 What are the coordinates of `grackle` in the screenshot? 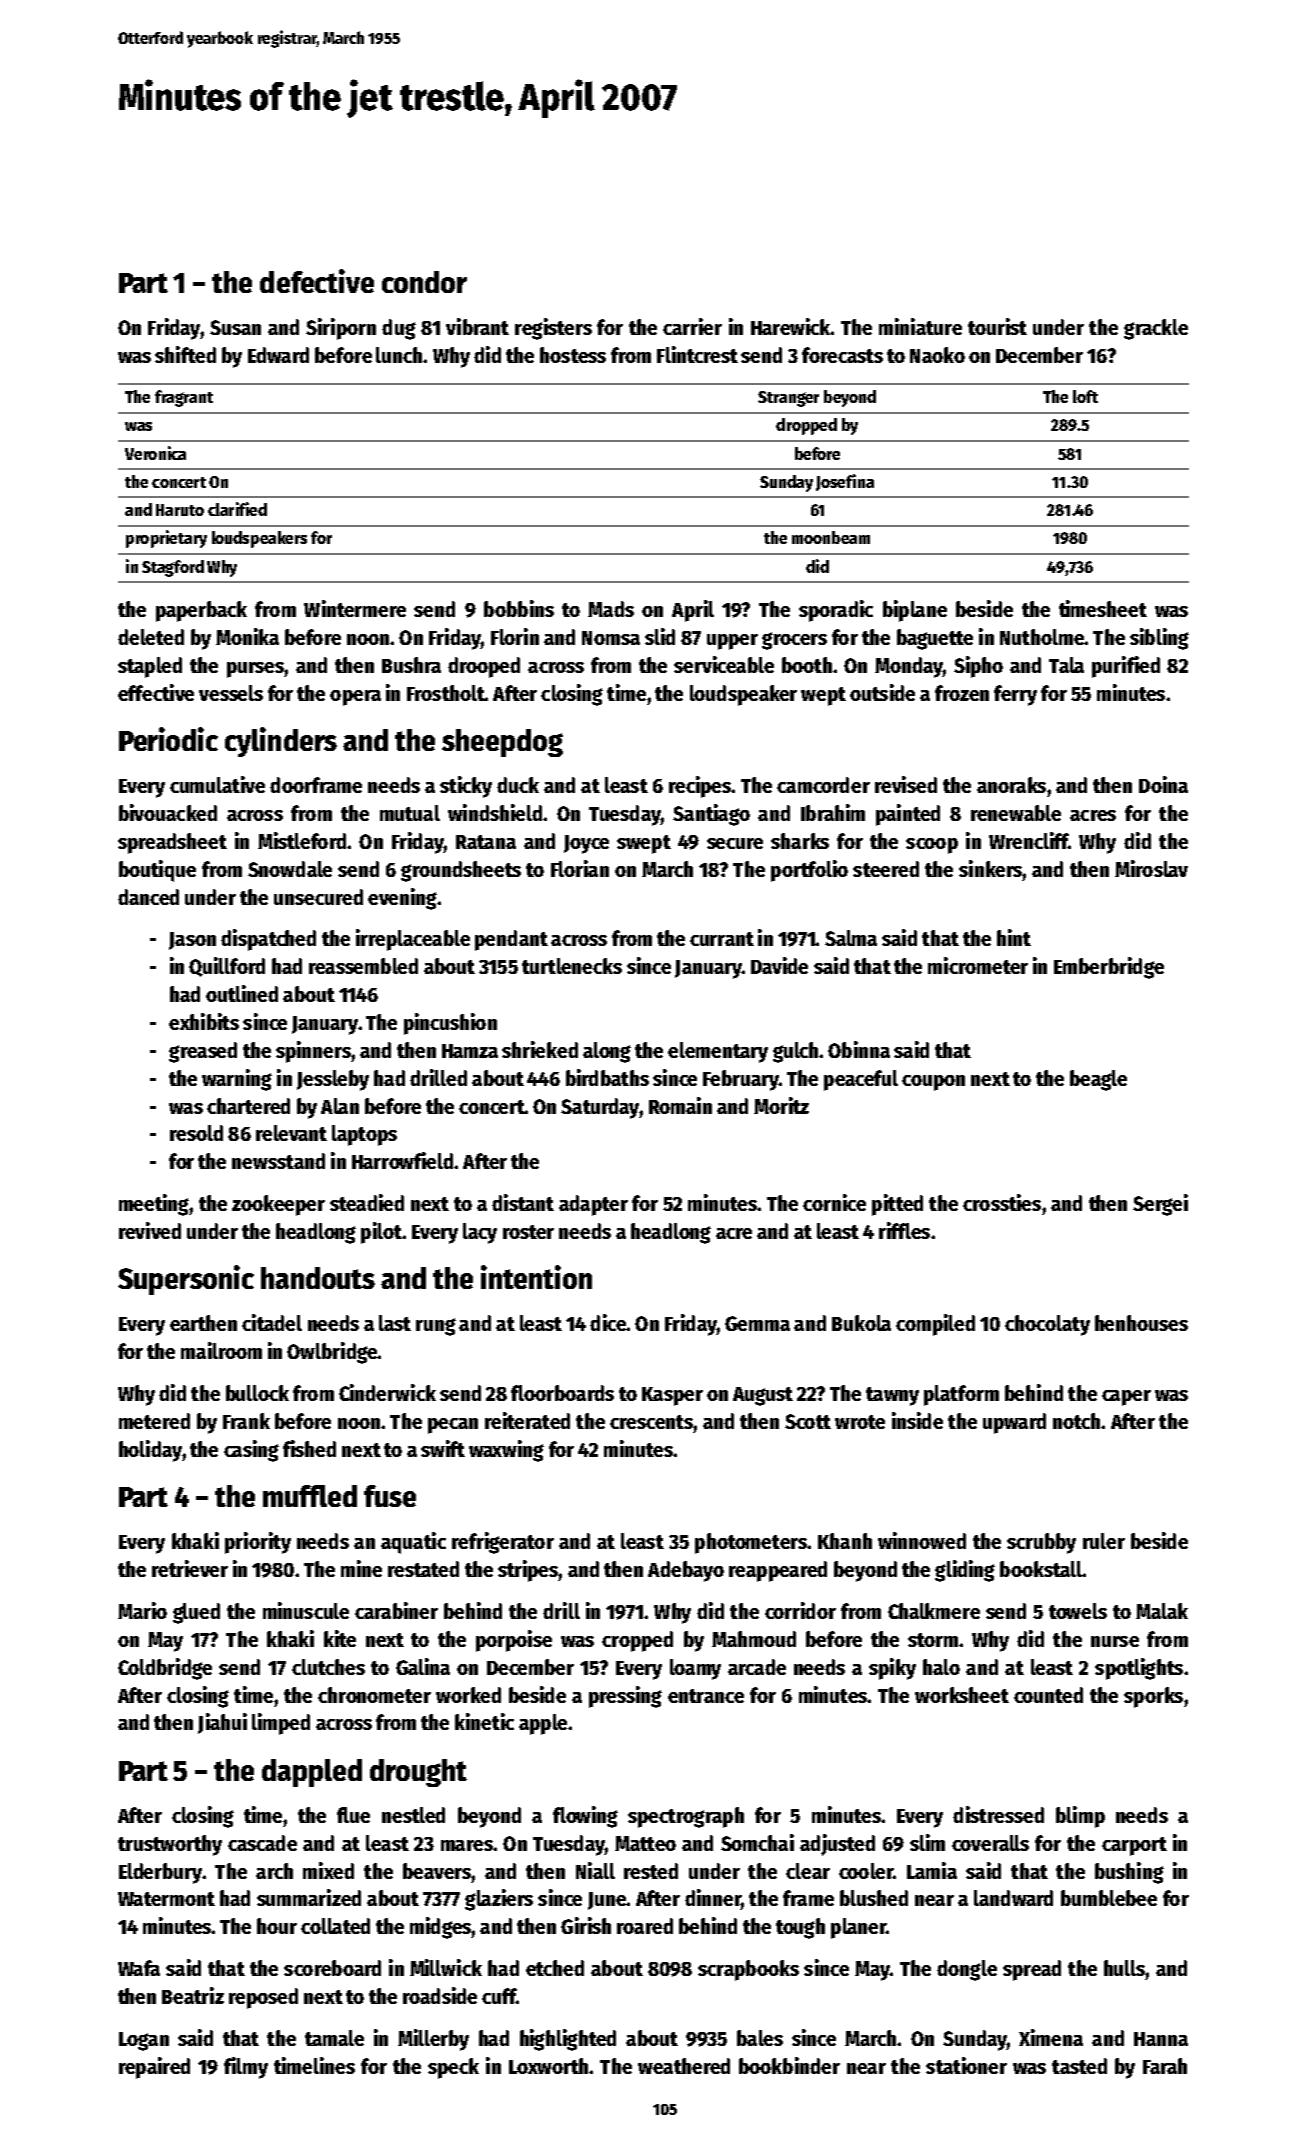 It's located at (1156, 329).
